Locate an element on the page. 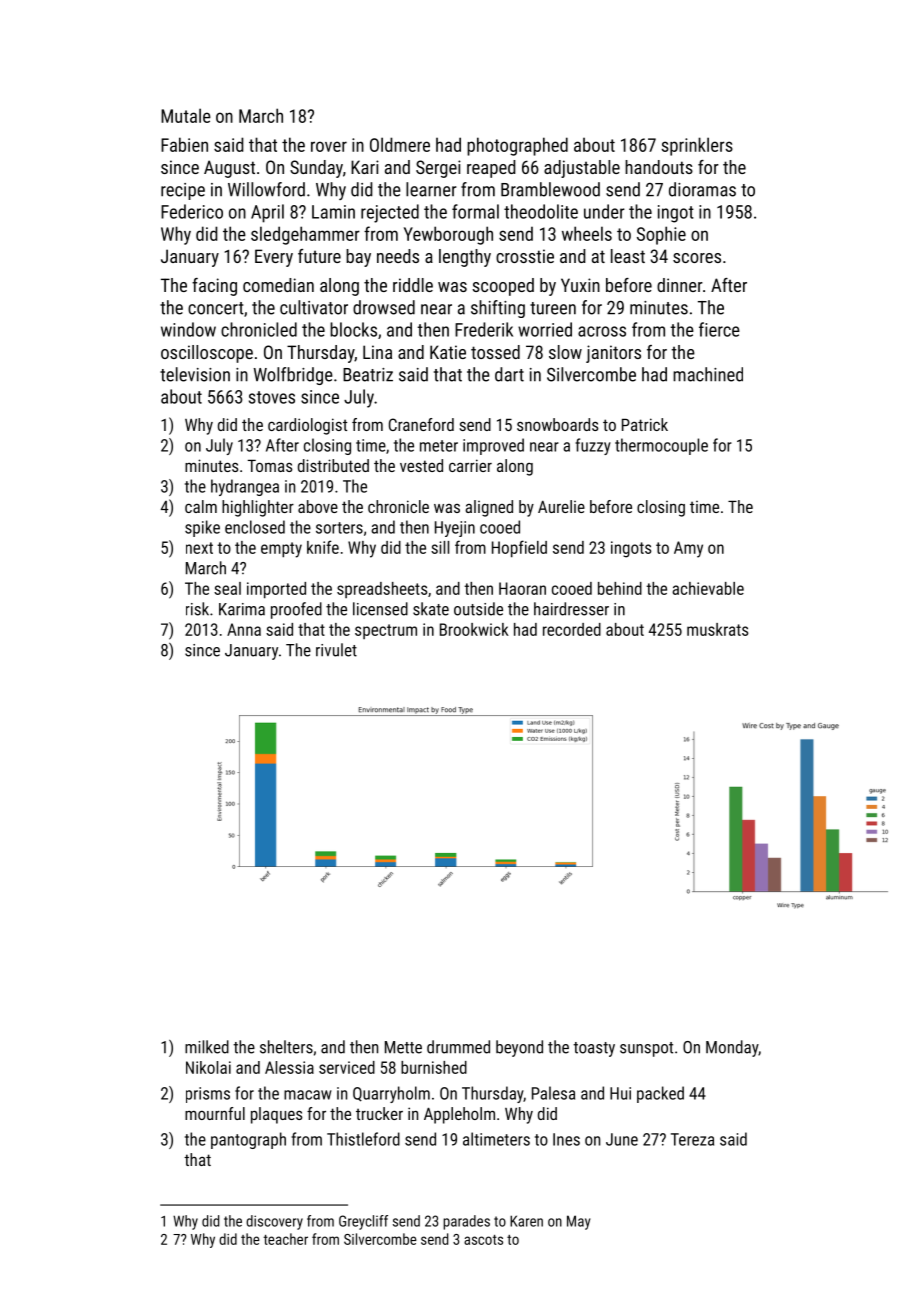  rover is located at coordinates (329, 146).
